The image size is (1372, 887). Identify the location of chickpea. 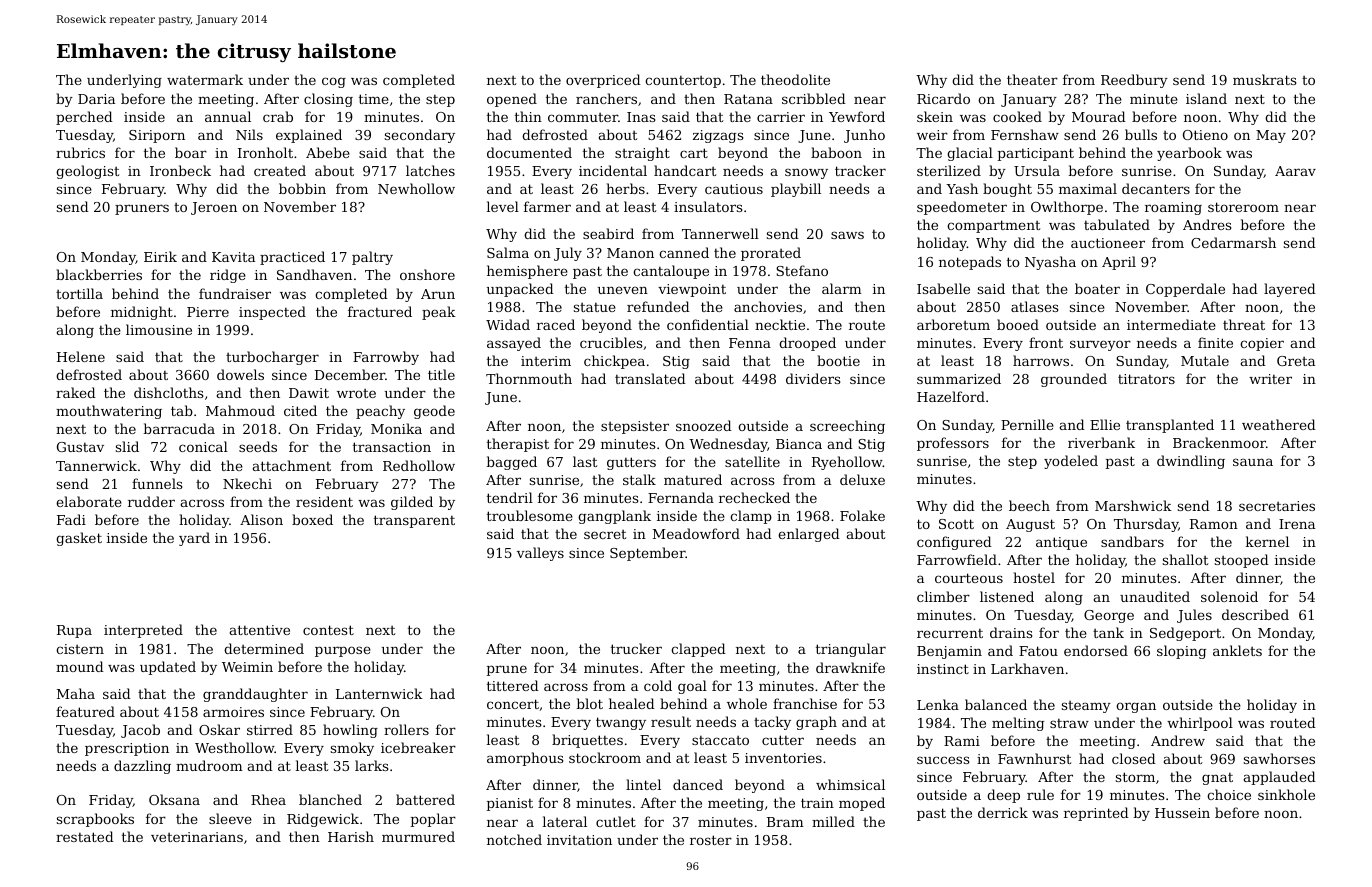
(614, 362).
